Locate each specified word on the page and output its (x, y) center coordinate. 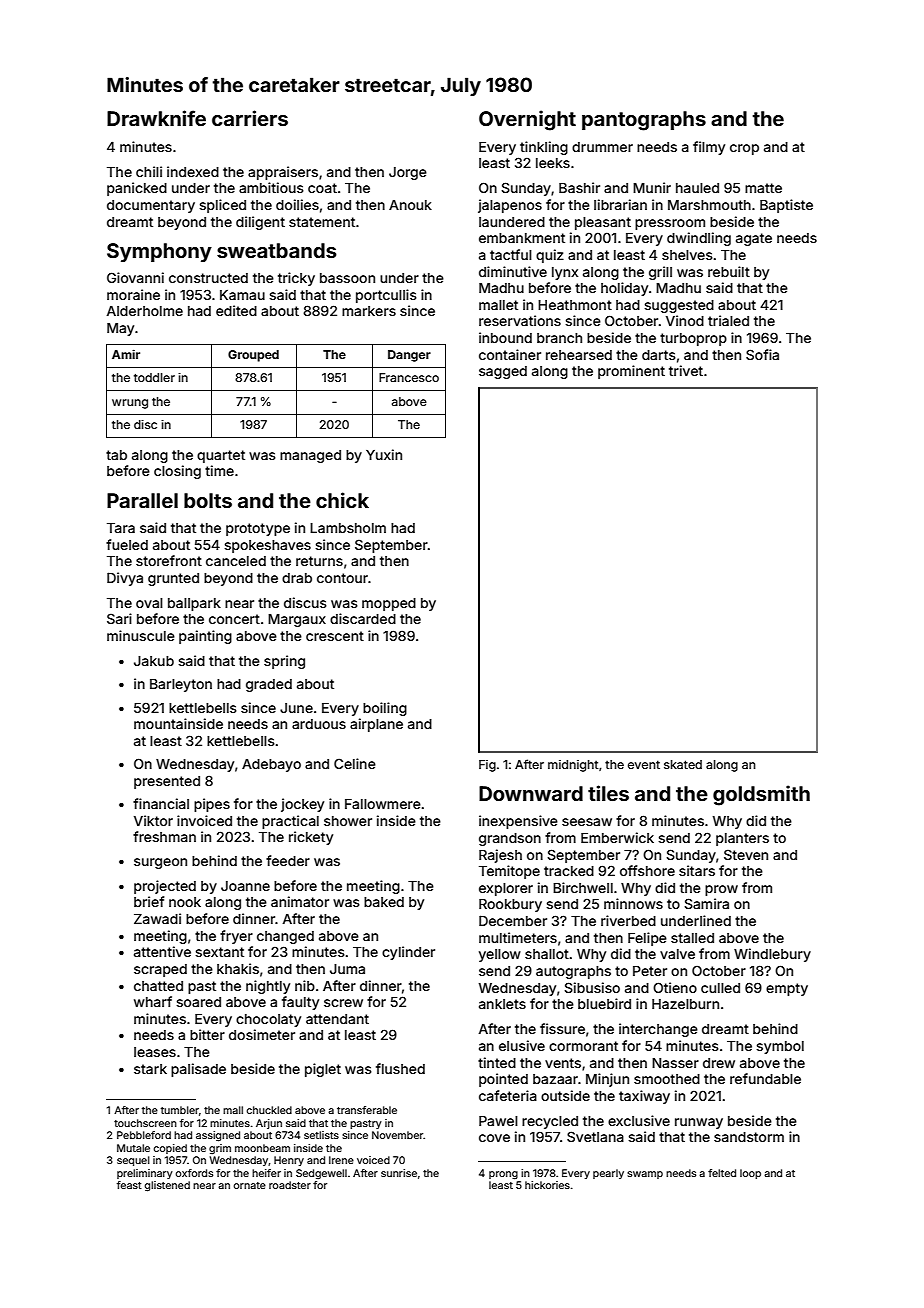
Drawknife (156, 118)
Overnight (527, 120)
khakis (238, 968)
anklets (502, 1004)
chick (342, 500)
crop (744, 149)
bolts (208, 500)
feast (129, 1185)
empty (787, 989)
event (644, 764)
